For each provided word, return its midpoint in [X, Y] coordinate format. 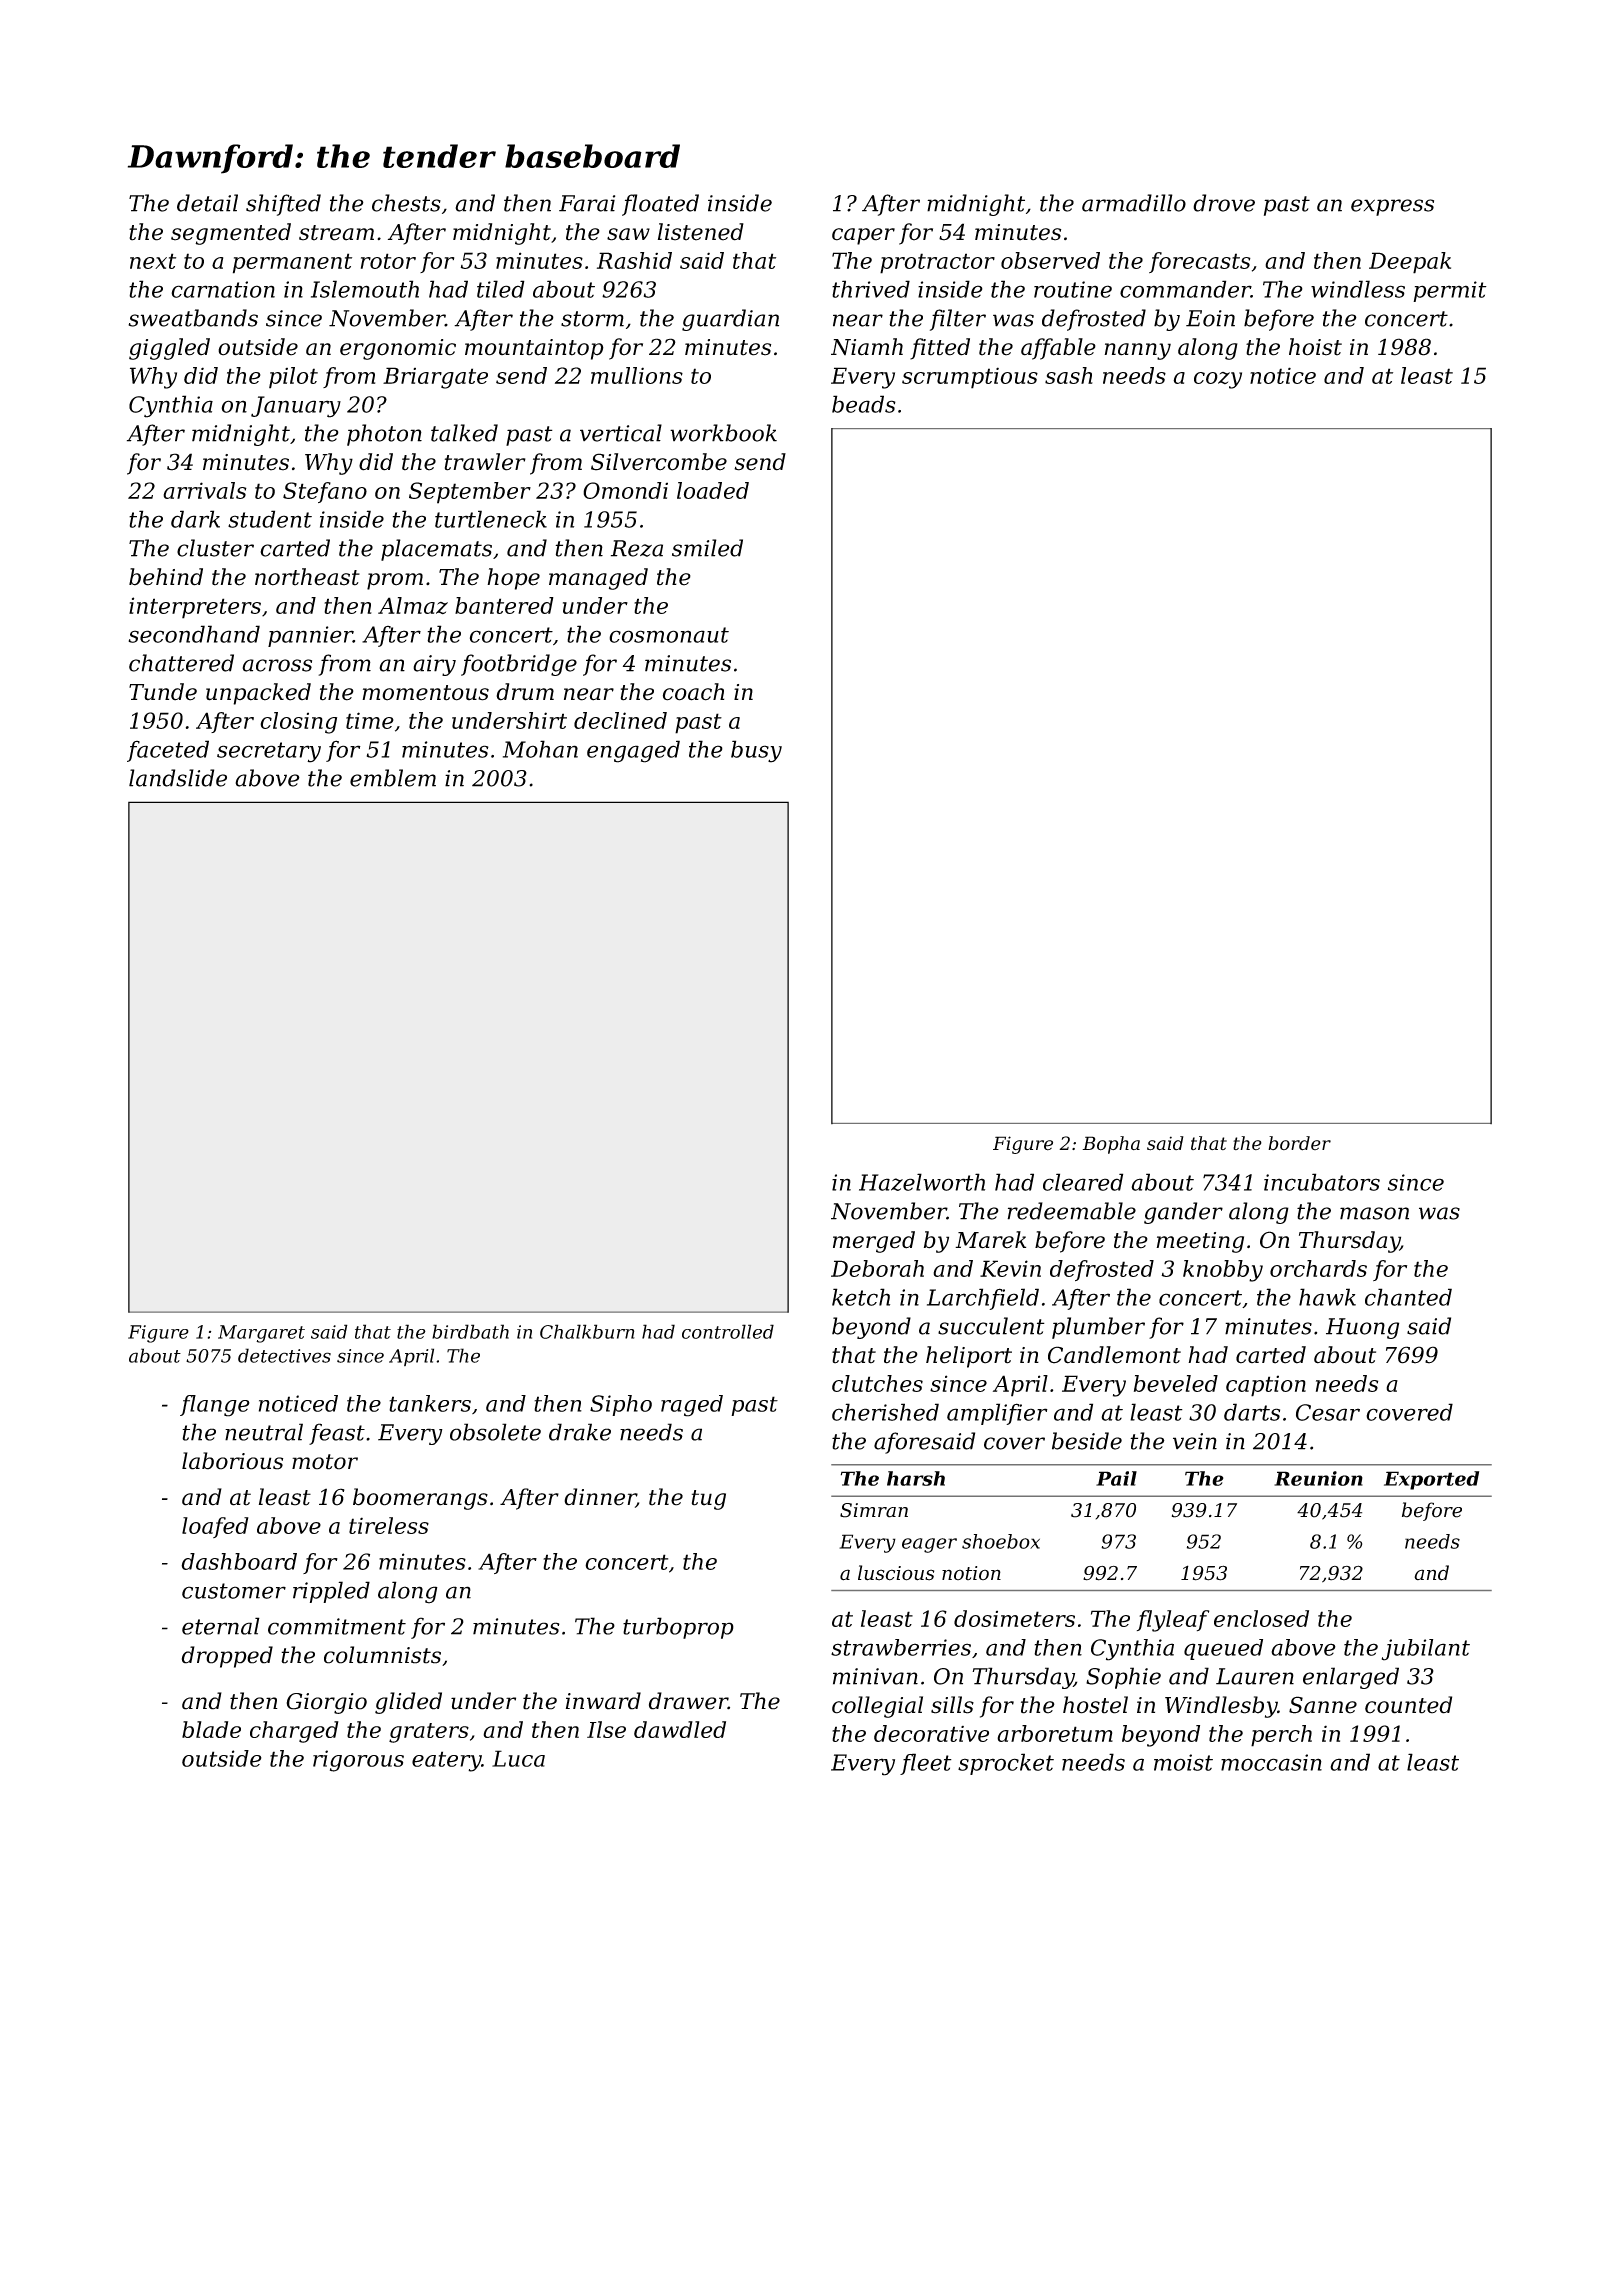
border [1299, 1143]
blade [211, 1729]
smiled [707, 548]
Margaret [261, 1334]
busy [756, 751]
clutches [877, 1383]
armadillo [1134, 203]
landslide [178, 778]
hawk [1327, 1297]
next [153, 261]
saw [628, 234]
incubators [1322, 1182]
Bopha [1111, 1145]
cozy [1218, 380]
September [470, 493]
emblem [393, 778]
